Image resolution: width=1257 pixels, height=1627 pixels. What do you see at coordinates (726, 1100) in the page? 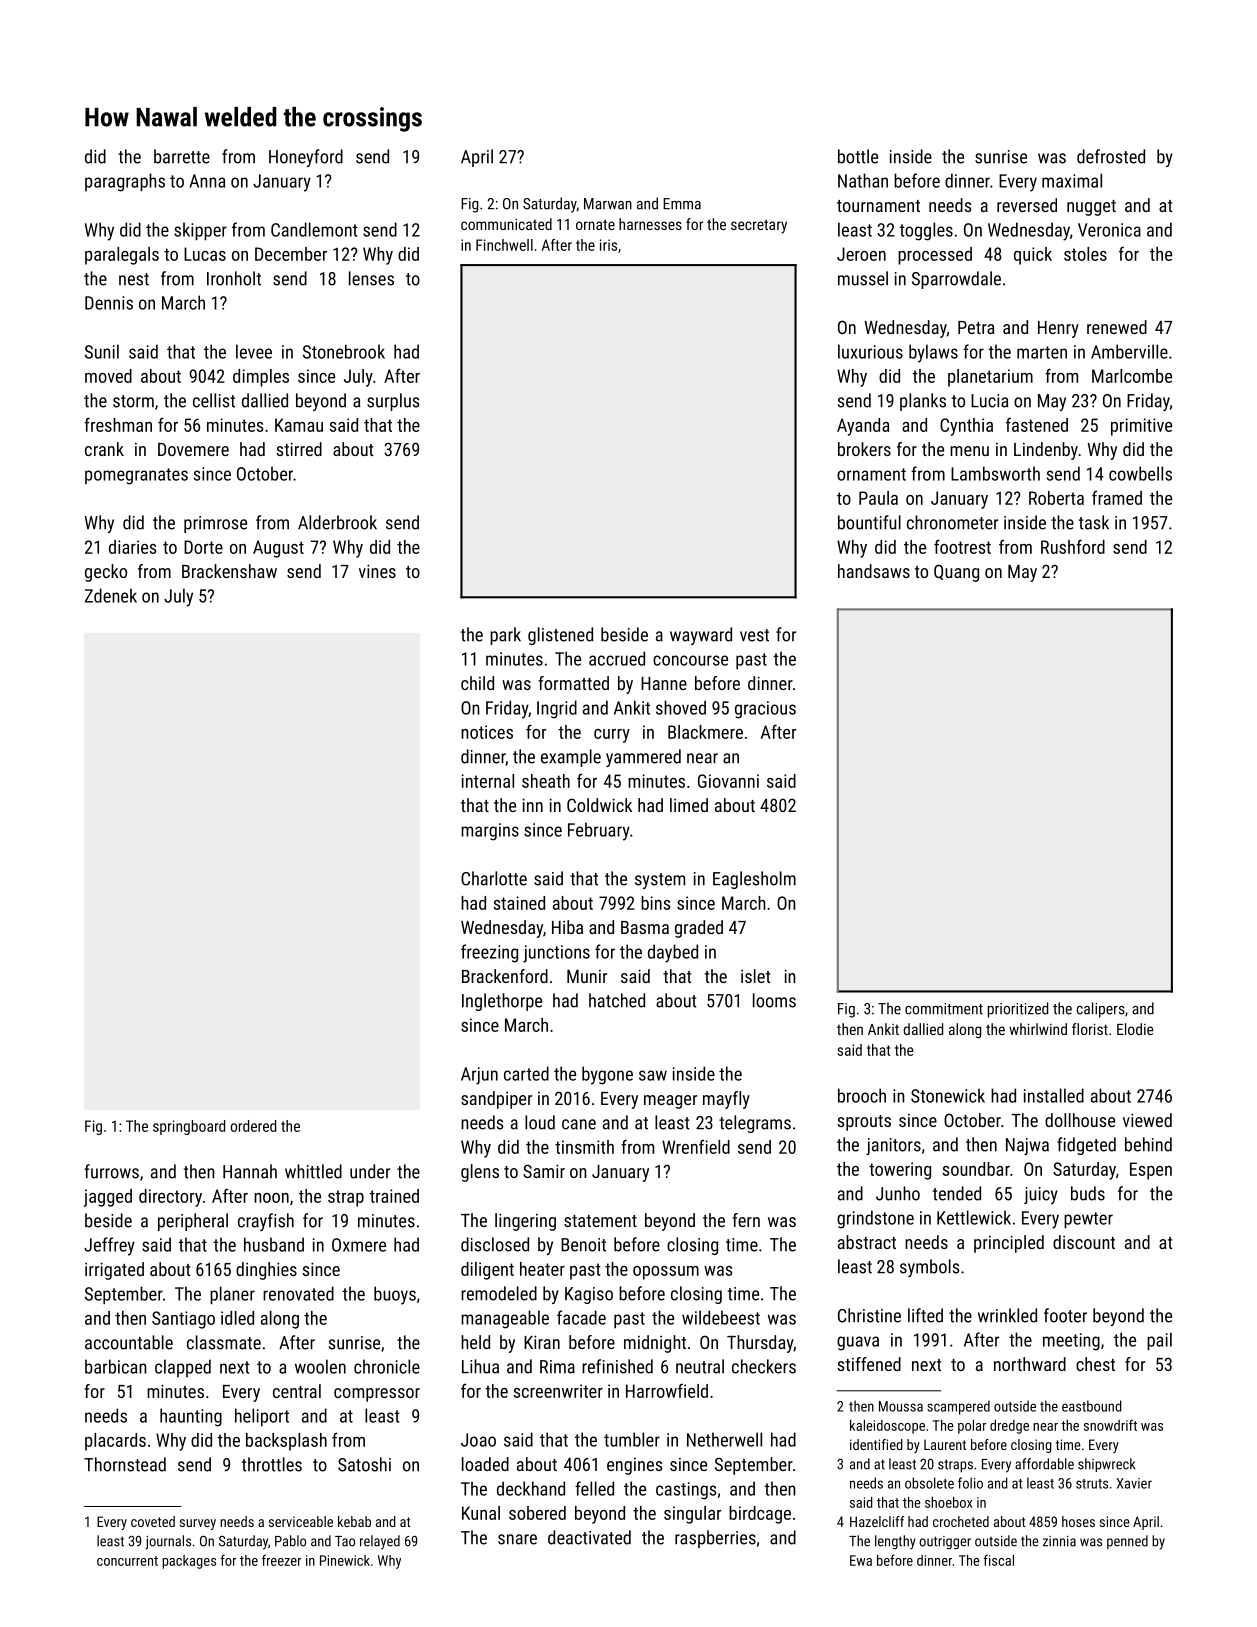
I see `mayfly` at bounding box center [726, 1100].
